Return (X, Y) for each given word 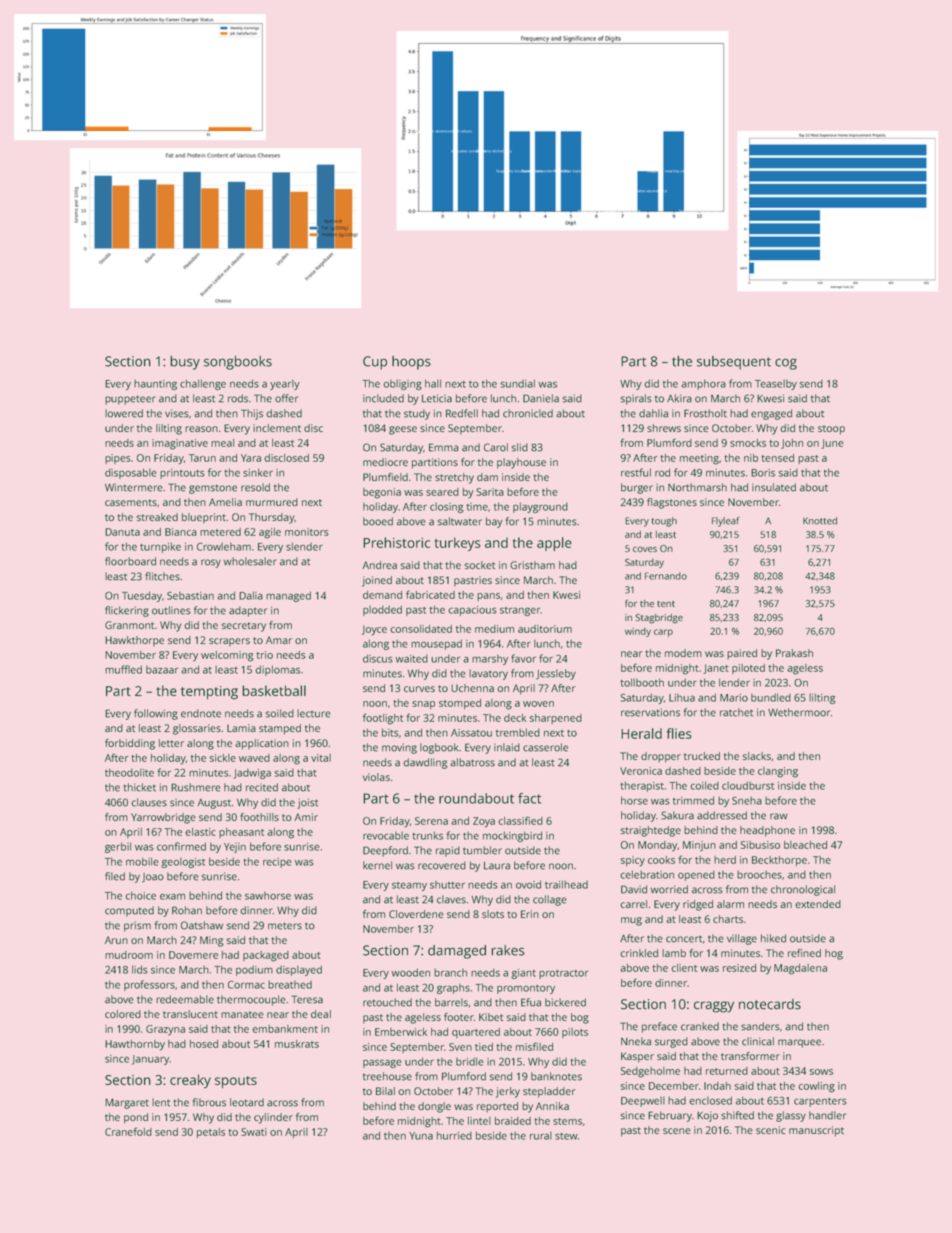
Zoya (484, 822)
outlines (171, 610)
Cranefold (128, 1131)
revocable (386, 835)
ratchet (736, 712)
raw (779, 816)
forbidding (130, 744)
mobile (142, 861)
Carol (496, 447)
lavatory (488, 674)
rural (541, 1135)
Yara (251, 458)
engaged (771, 414)
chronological (803, 890)
